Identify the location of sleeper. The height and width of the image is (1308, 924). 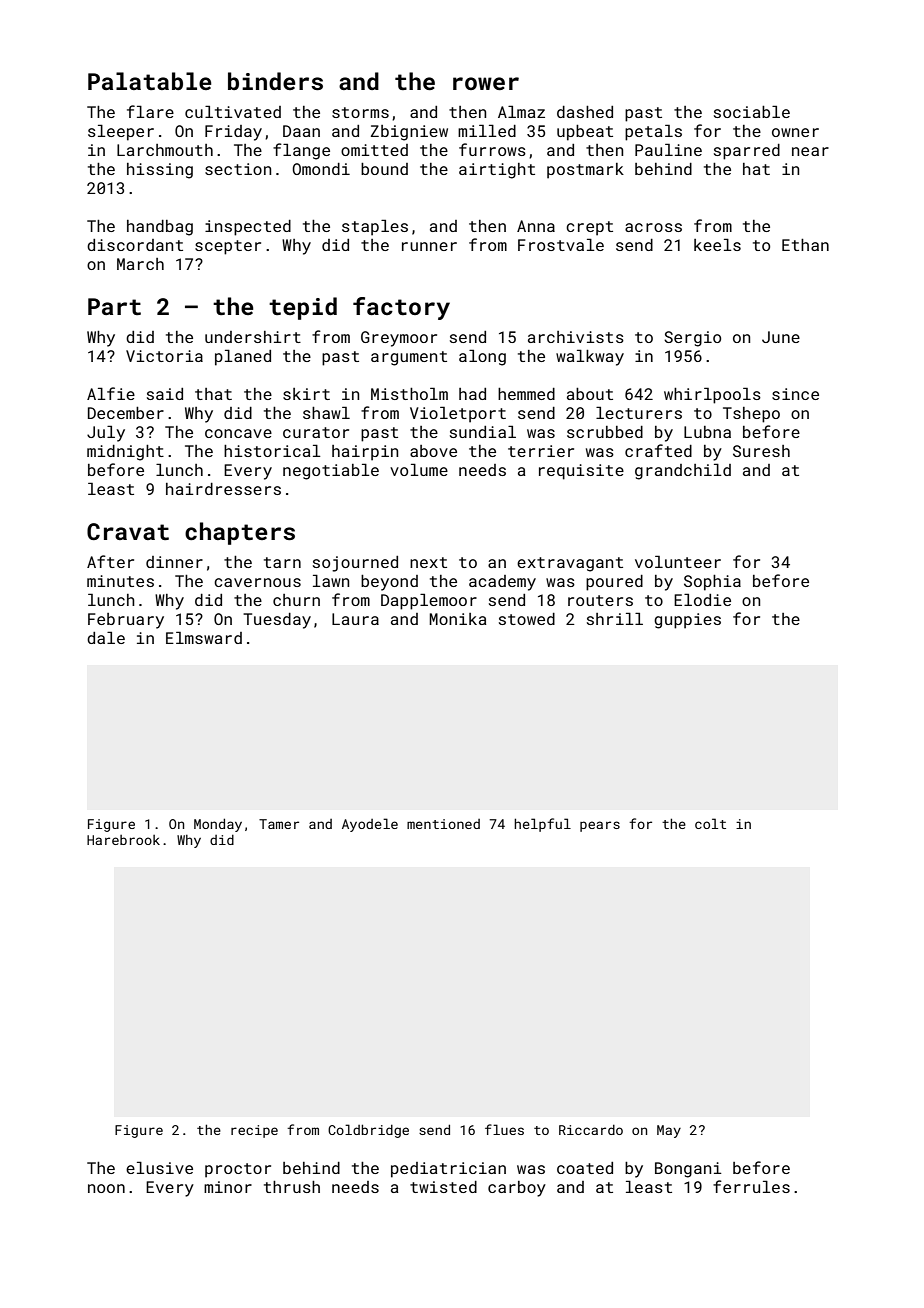
(121, 132).
